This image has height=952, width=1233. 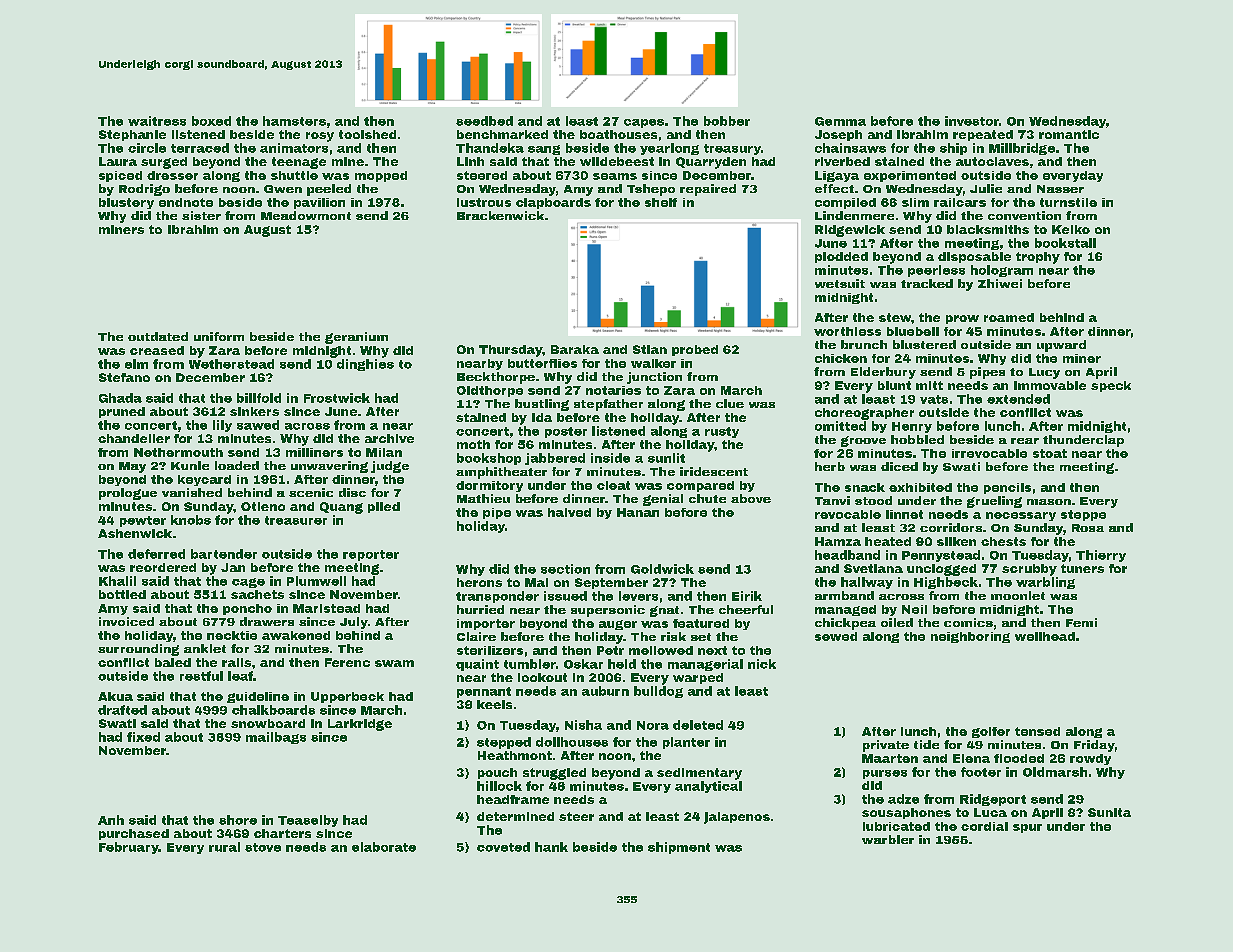 I want to click on shelf, so click(x=661, y=202).
